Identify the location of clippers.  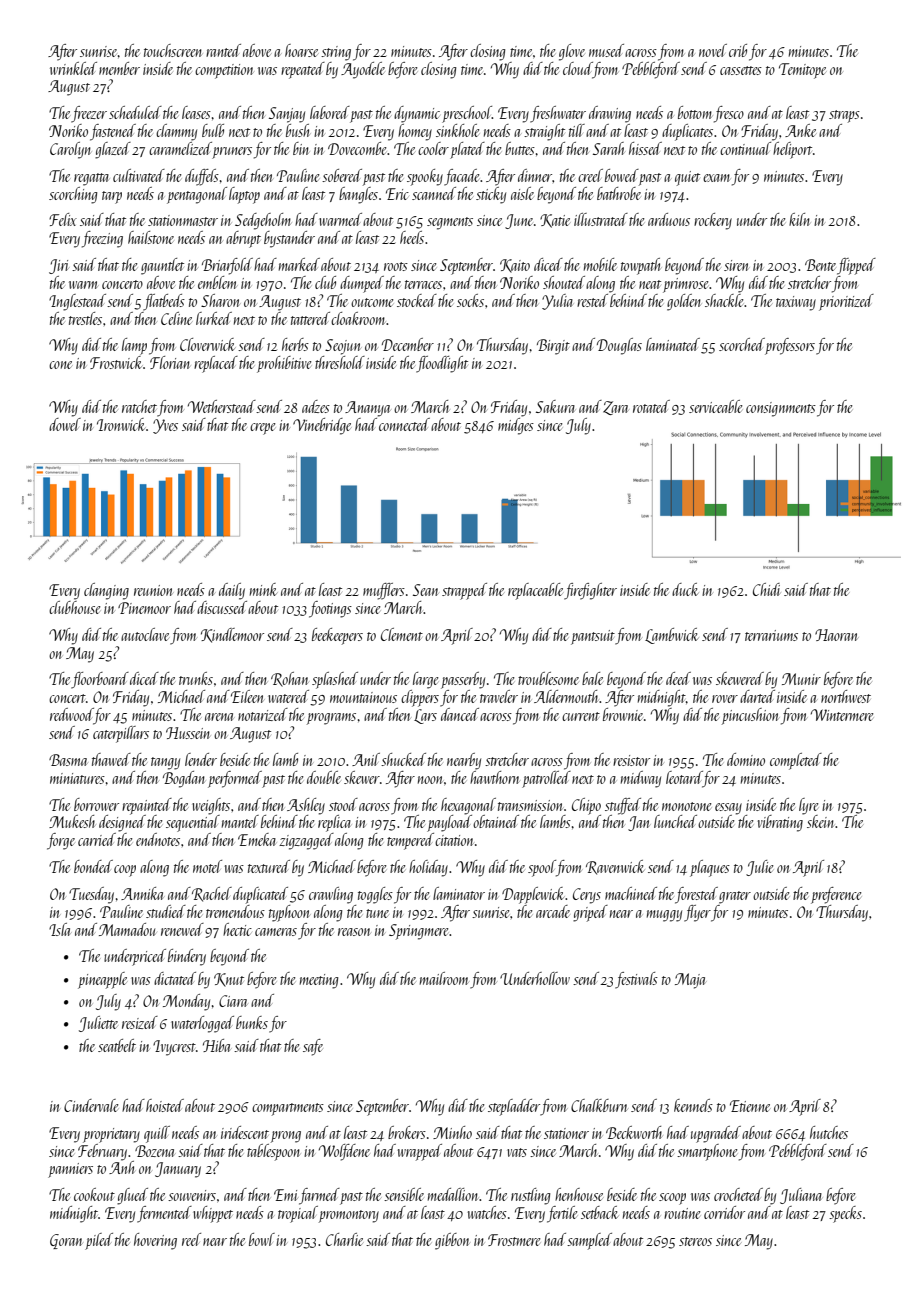
(420, 698).
